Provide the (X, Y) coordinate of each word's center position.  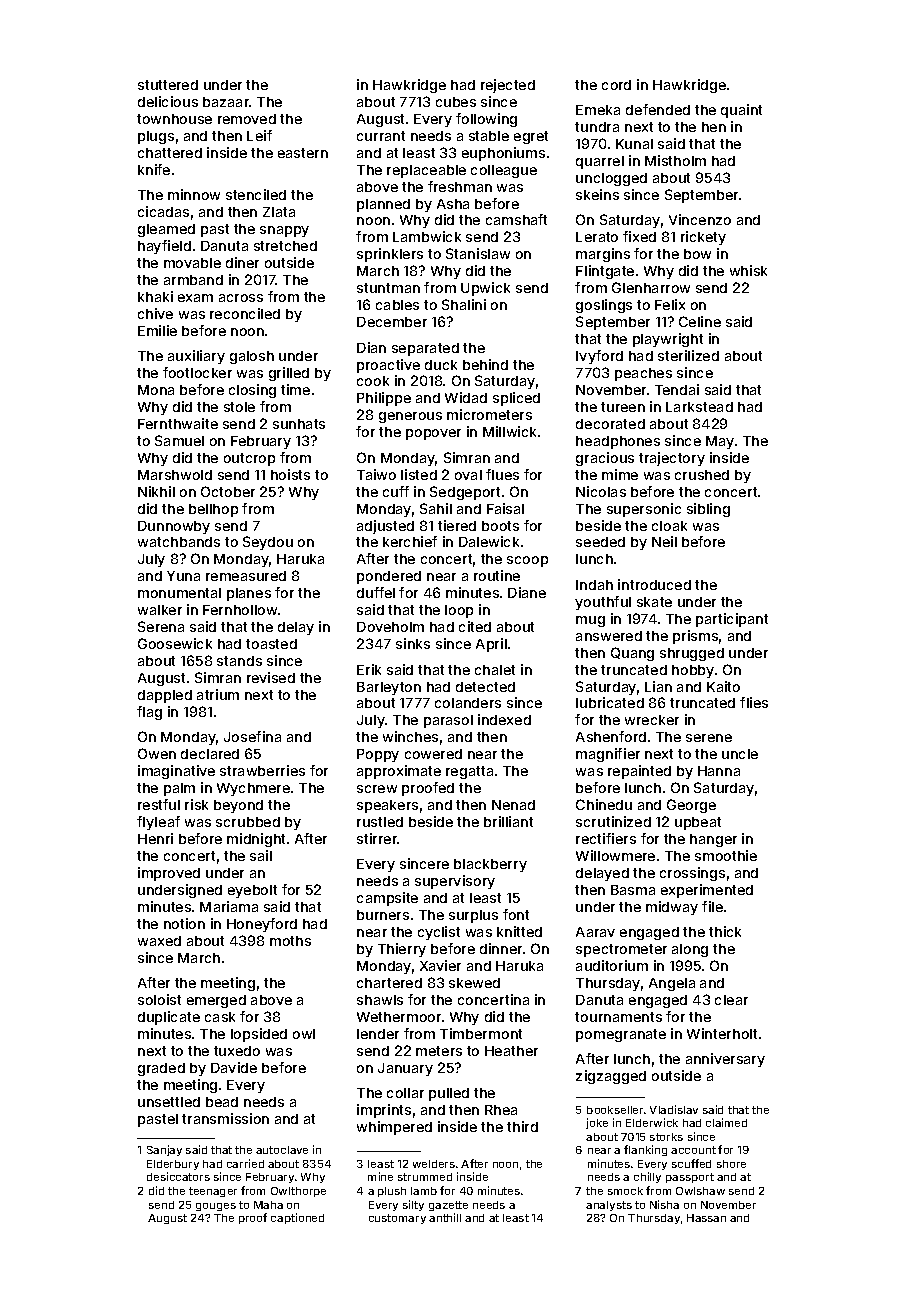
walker (160, 610)
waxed (159, 941)
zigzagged (611, 1077)
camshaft (516, 219)
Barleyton (389, 688)
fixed (639, 236)
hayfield (164, 247)
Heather (511, 1051)
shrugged (692, 654)
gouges (216, 1207)
